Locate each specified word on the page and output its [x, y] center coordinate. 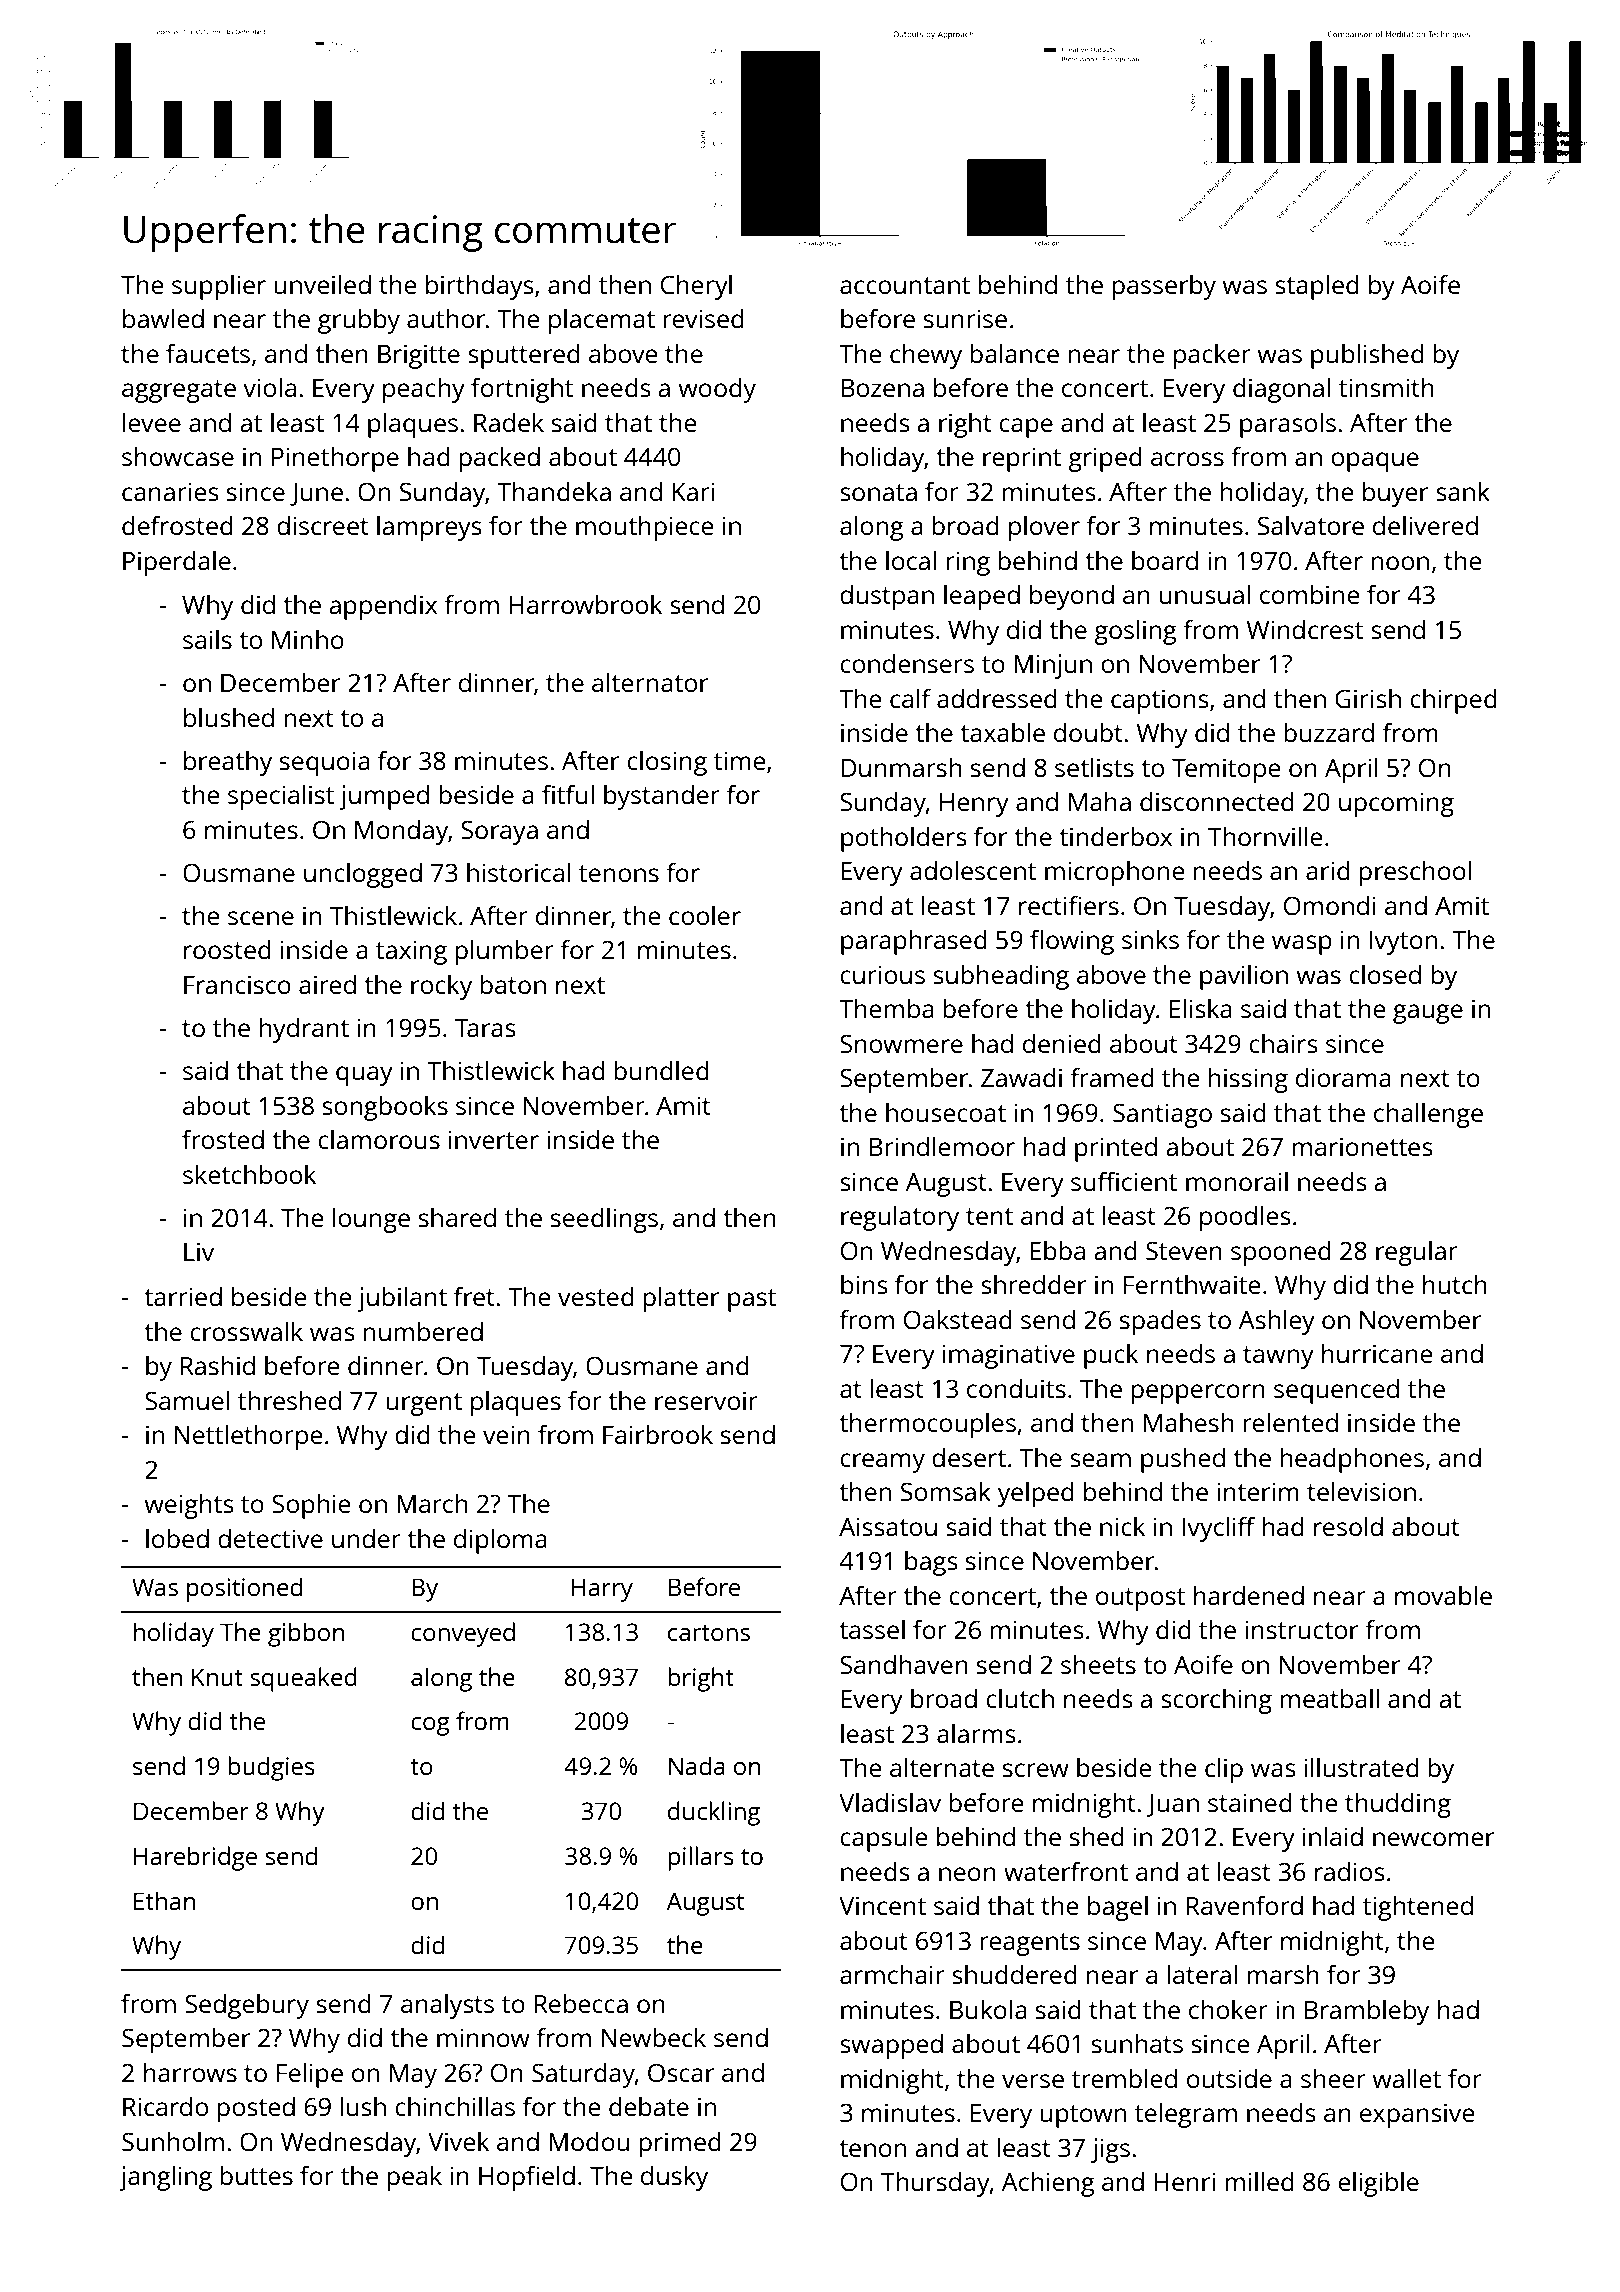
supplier [219, 287]
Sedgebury [247, 2006]
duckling [714, 1813]
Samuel [187, 1400]
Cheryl [696, 287]
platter [681, 1299]
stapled [1317, 287]
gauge [1428, 1014]
